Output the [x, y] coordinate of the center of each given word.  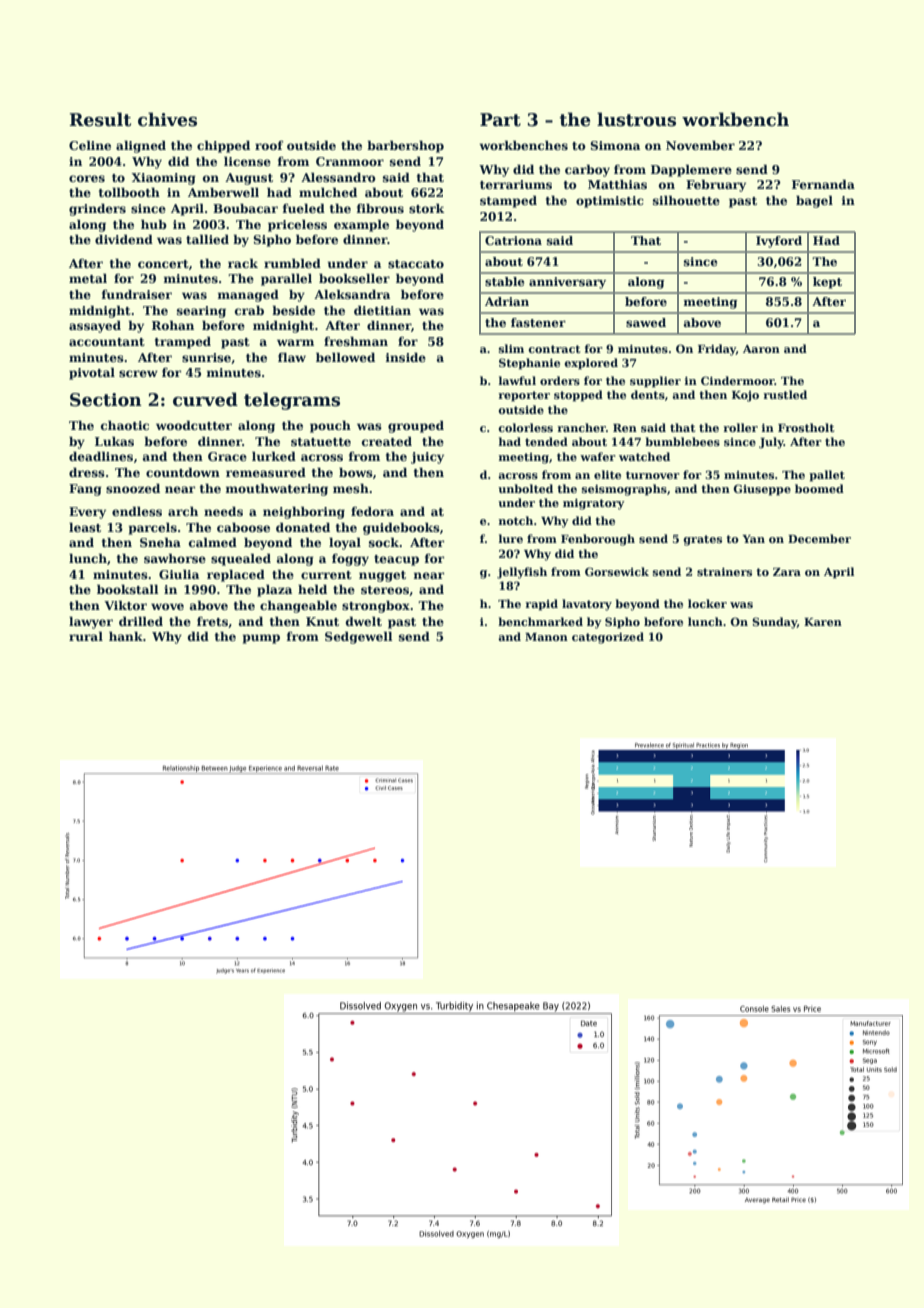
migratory [594, 504]
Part [500, 120]
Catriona [513, 240]
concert [163, 264]
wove [167, 606]
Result [100, 119]
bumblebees [682, 441]
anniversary [567, 283]
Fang [85, 490]
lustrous [636, 119]
